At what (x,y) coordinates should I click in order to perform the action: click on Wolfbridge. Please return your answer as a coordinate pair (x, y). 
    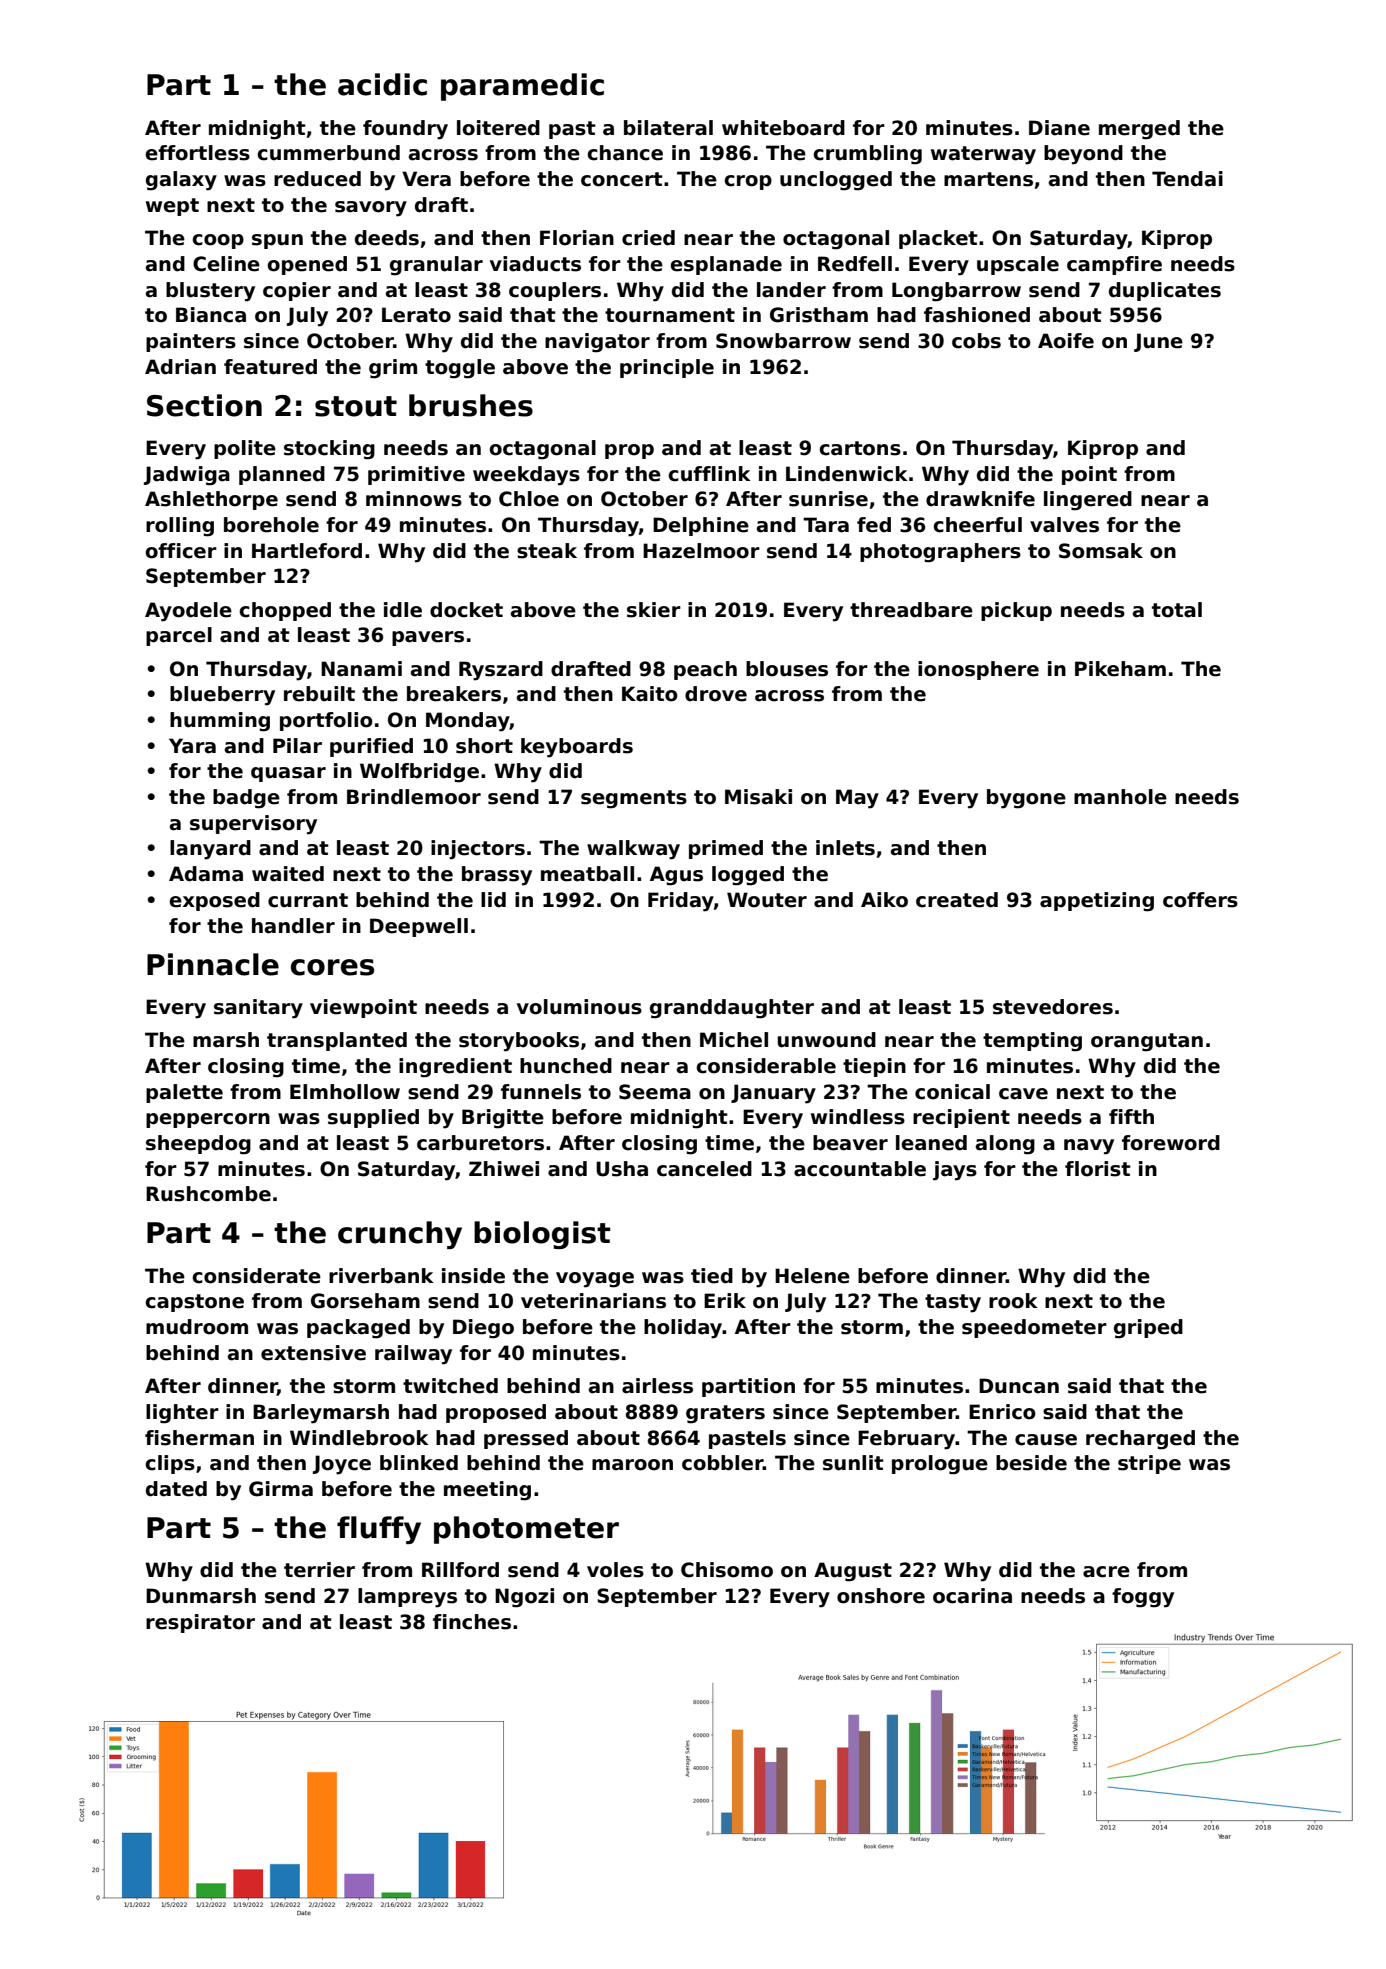
    Looking at the image, I should click on (419, 773).
